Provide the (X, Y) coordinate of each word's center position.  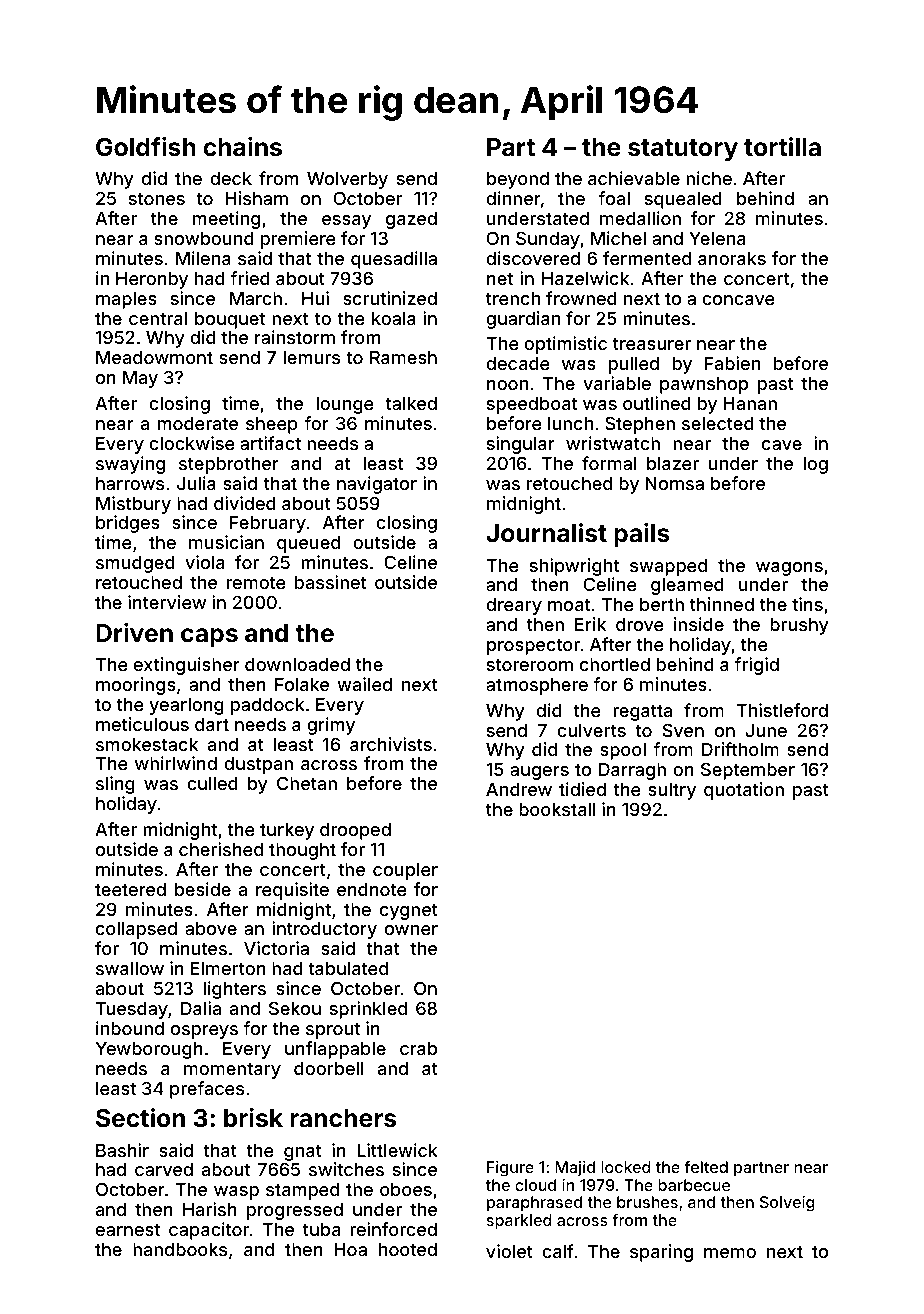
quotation (744, 791)
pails (642, 535)
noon (507, 385)
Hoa (350, 1249)
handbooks (180, 1249)
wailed (364, 684)
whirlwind (176, 763)
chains (242, 147)
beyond (518, 180)
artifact (270, 443)
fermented (647, 258)
